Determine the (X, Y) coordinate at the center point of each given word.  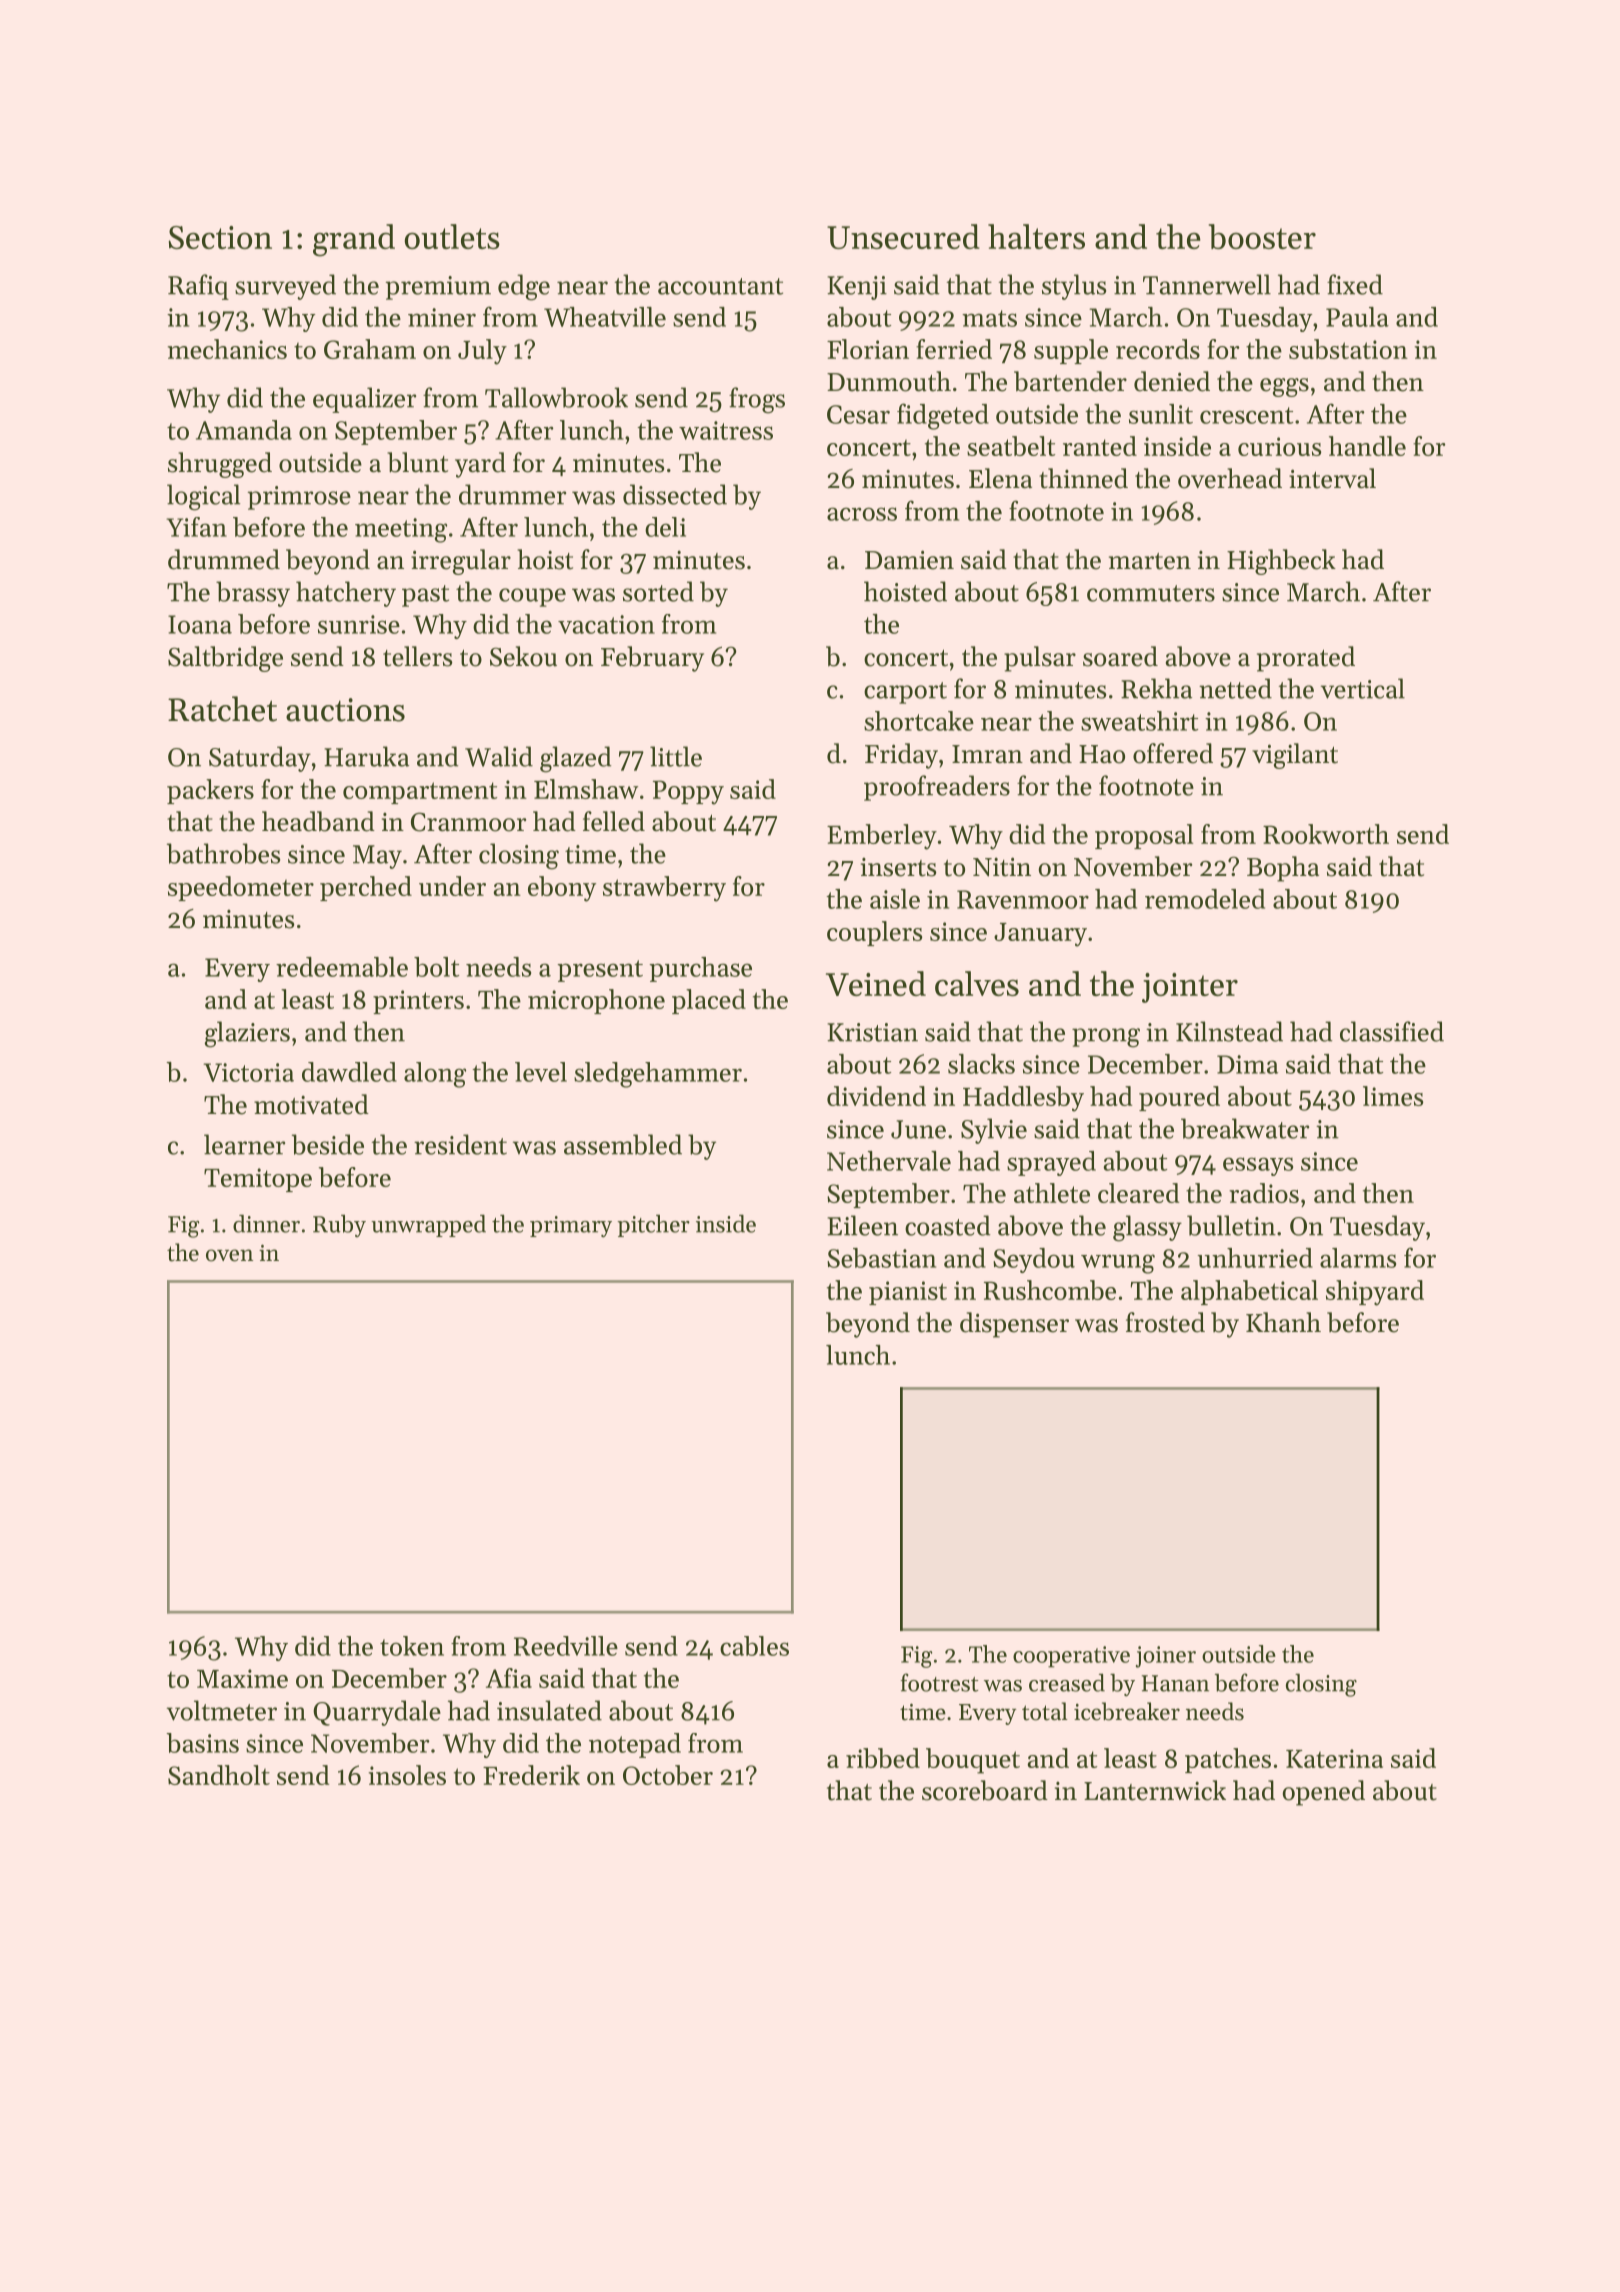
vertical (1363, 688)
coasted (948, 1225)
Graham (370, 349)
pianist (908, 1293)
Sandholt (219, 1775)
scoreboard (985, 1790)
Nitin (1002, 867)
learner (244, 1144)
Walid (499, 756)
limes (1393, 1096)
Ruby (339, 1226)
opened (1324, 1793)
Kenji (857, 288)
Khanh (1283, 1322)
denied (1172, 381)
